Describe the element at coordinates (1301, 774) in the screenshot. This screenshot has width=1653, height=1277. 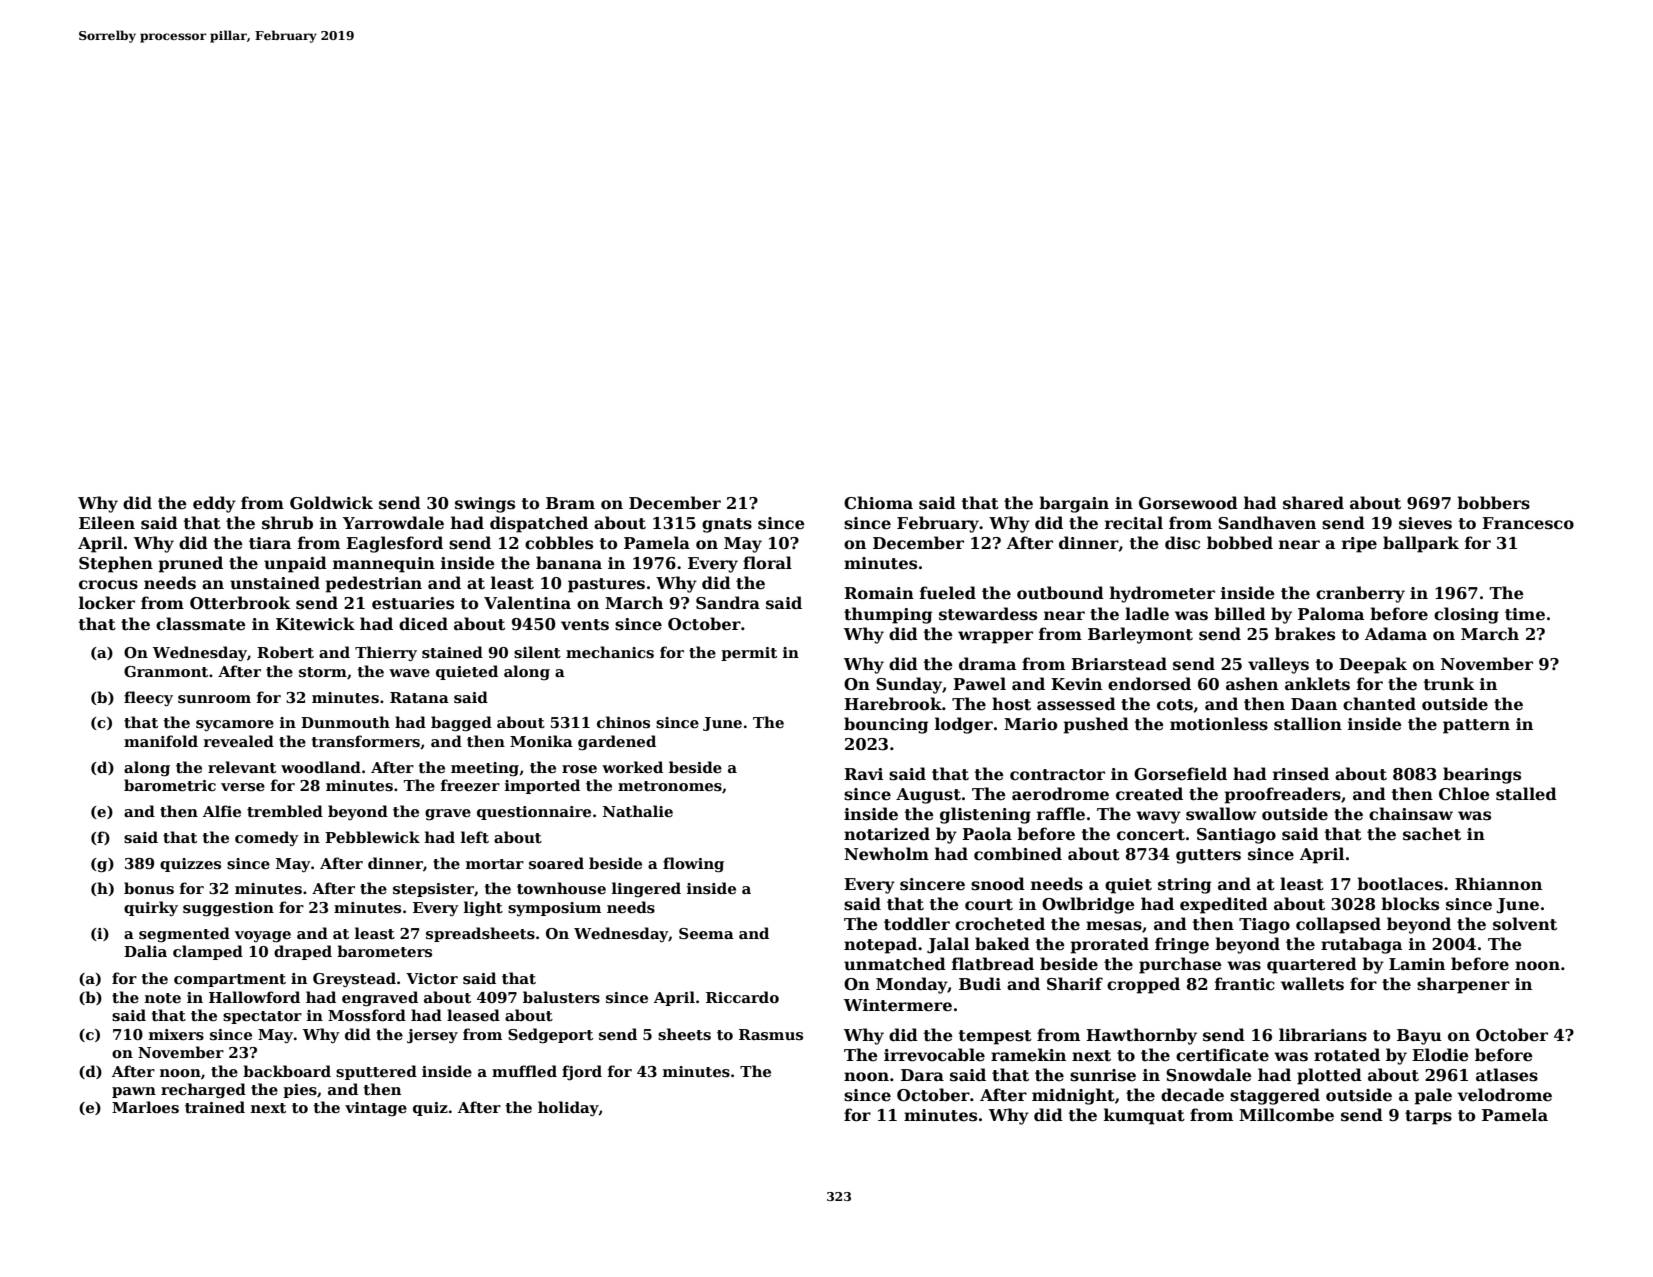
I see `rinsed` at that location.
